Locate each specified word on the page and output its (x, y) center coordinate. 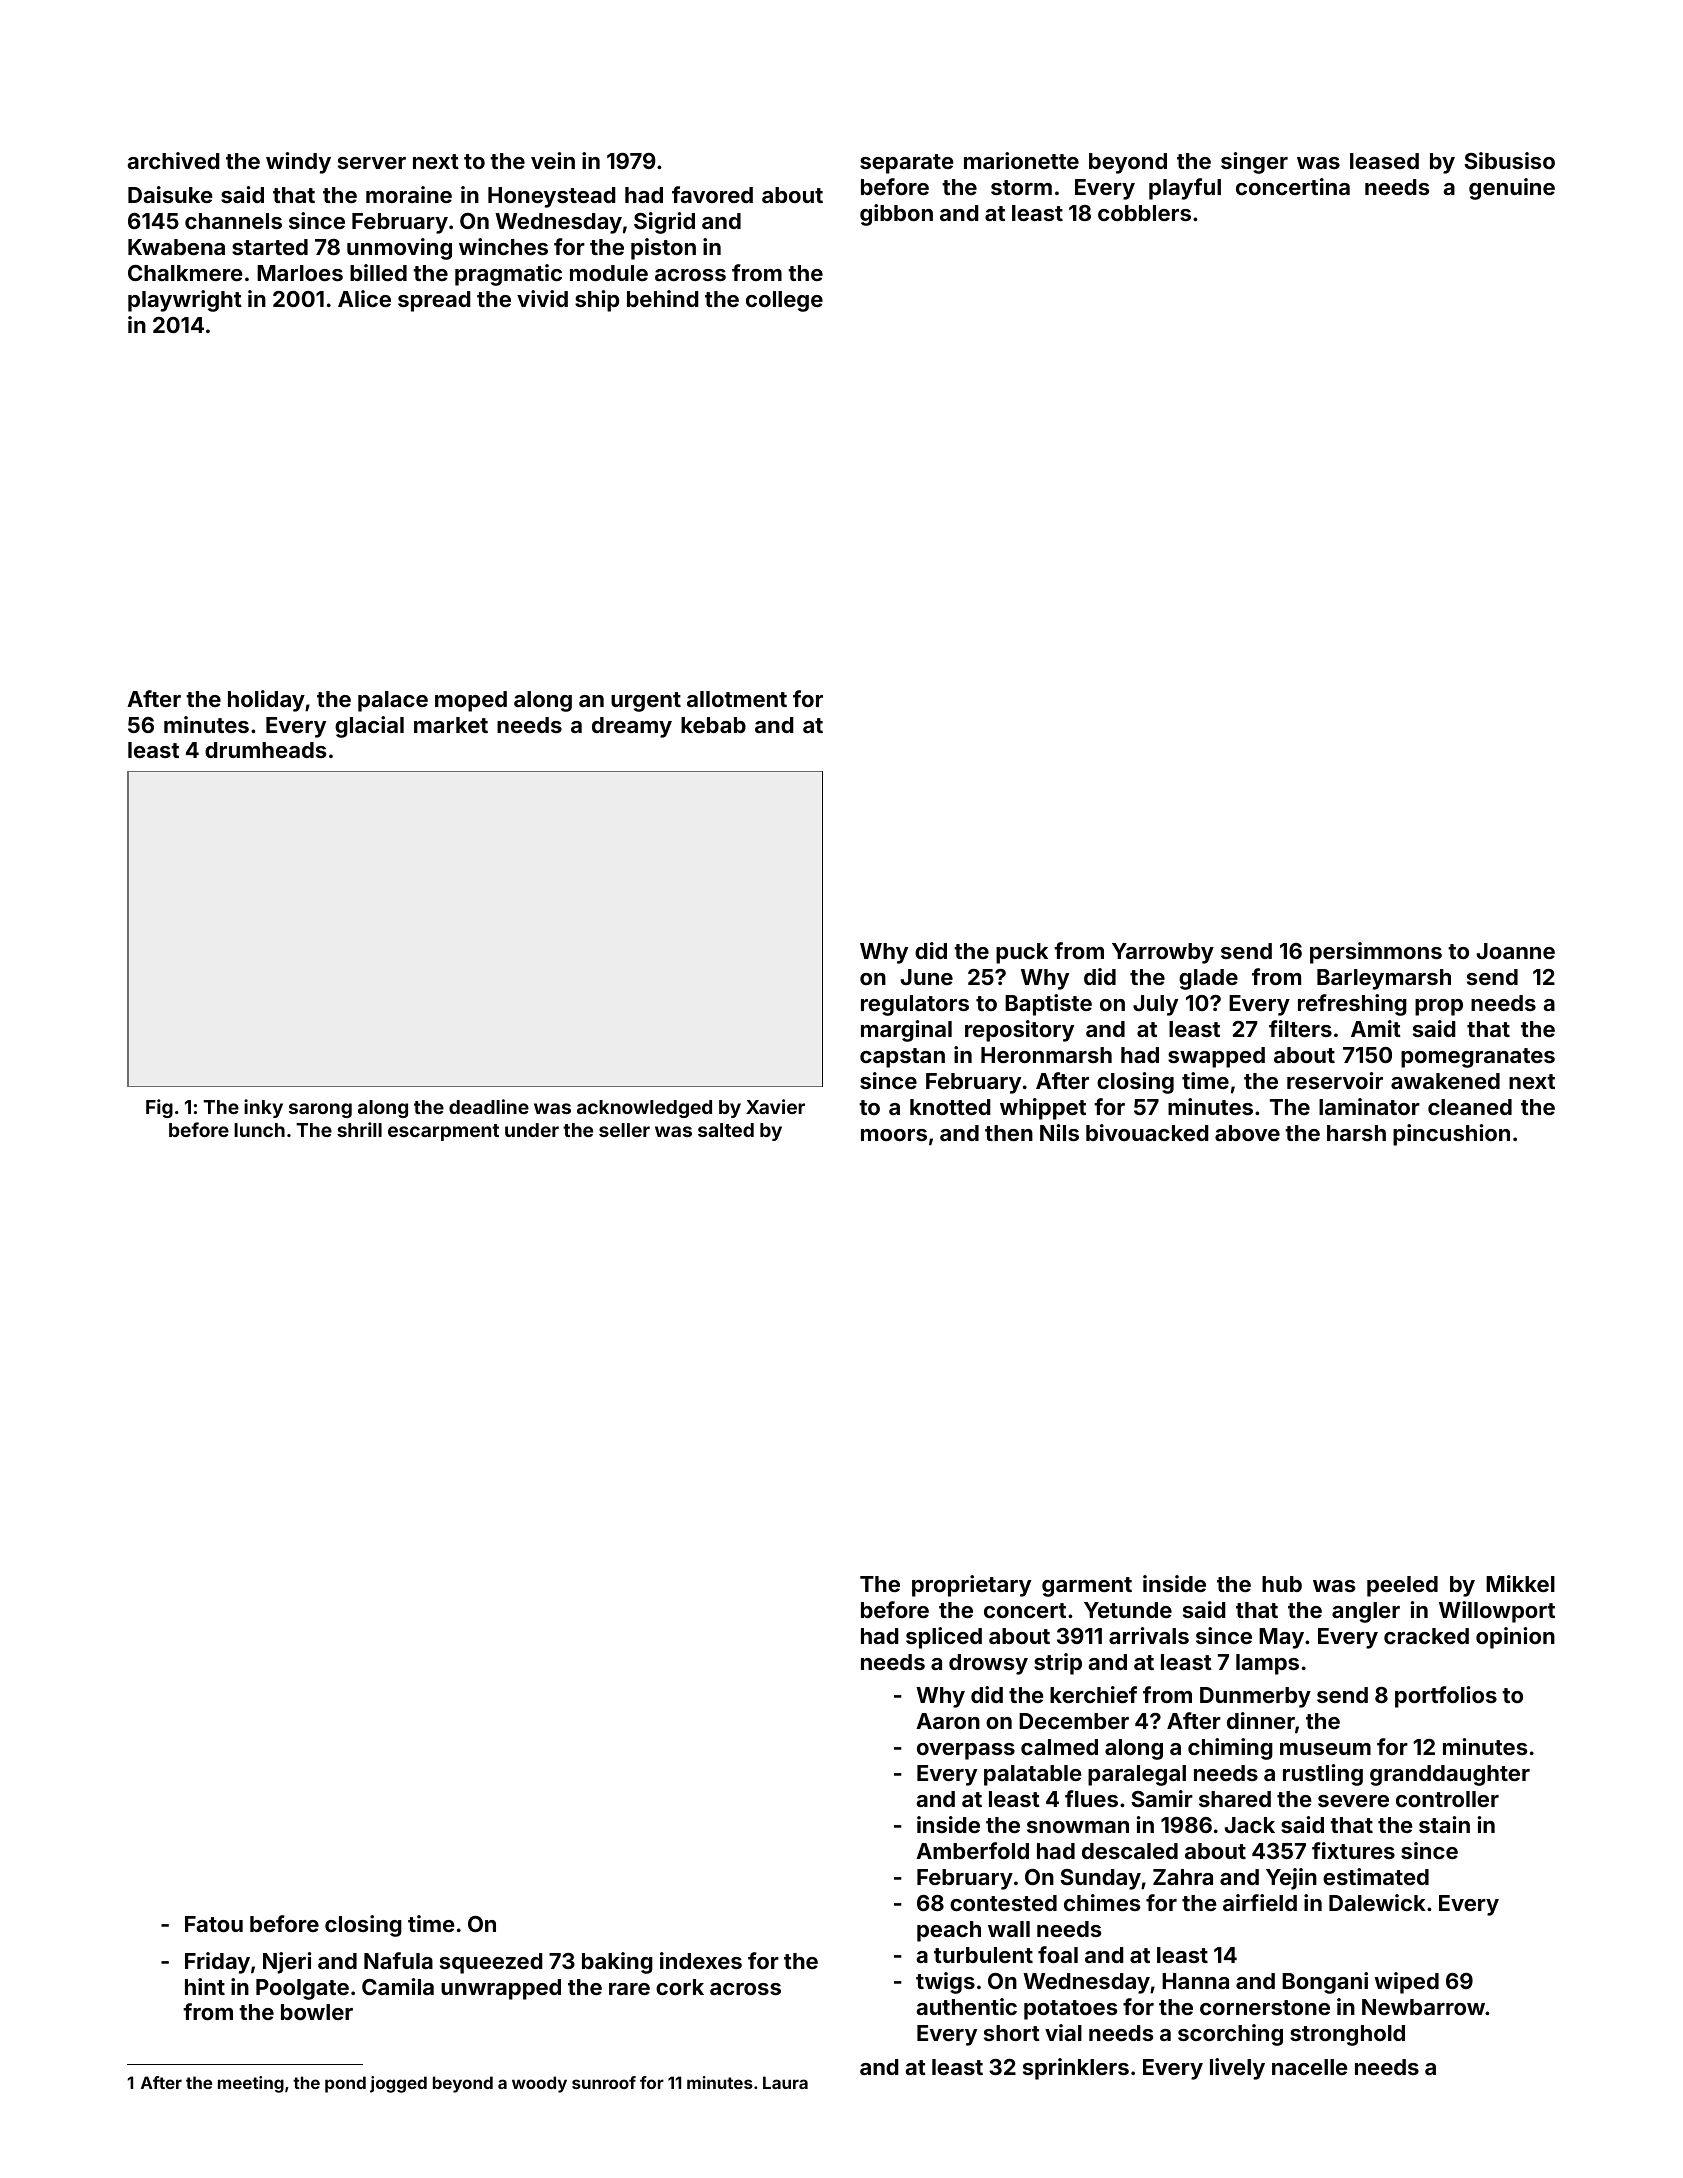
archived (173, 160)
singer (1254, 163)
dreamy (632, 727)
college (784, 301)
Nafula (398, 1960)
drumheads (265, 750)
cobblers (1144, 213)
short (1012, 2033)
